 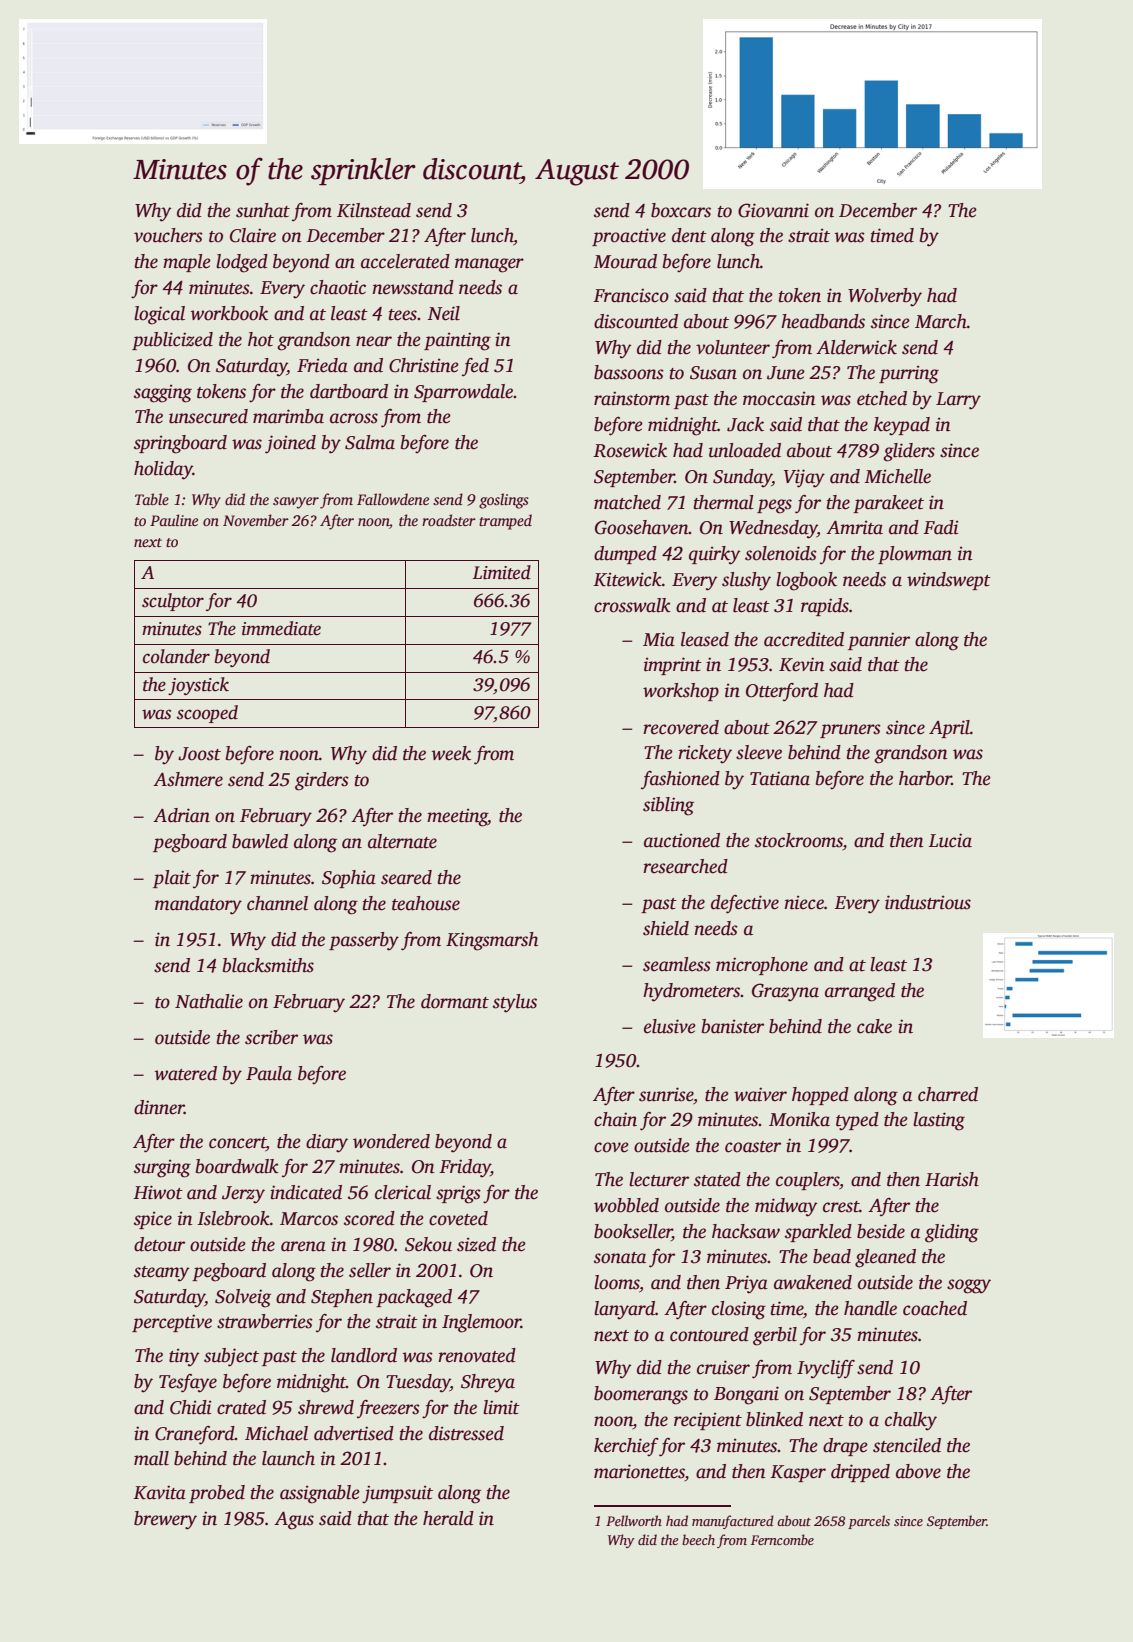 I want to click on Michael, so click(x=276, y=1433).
